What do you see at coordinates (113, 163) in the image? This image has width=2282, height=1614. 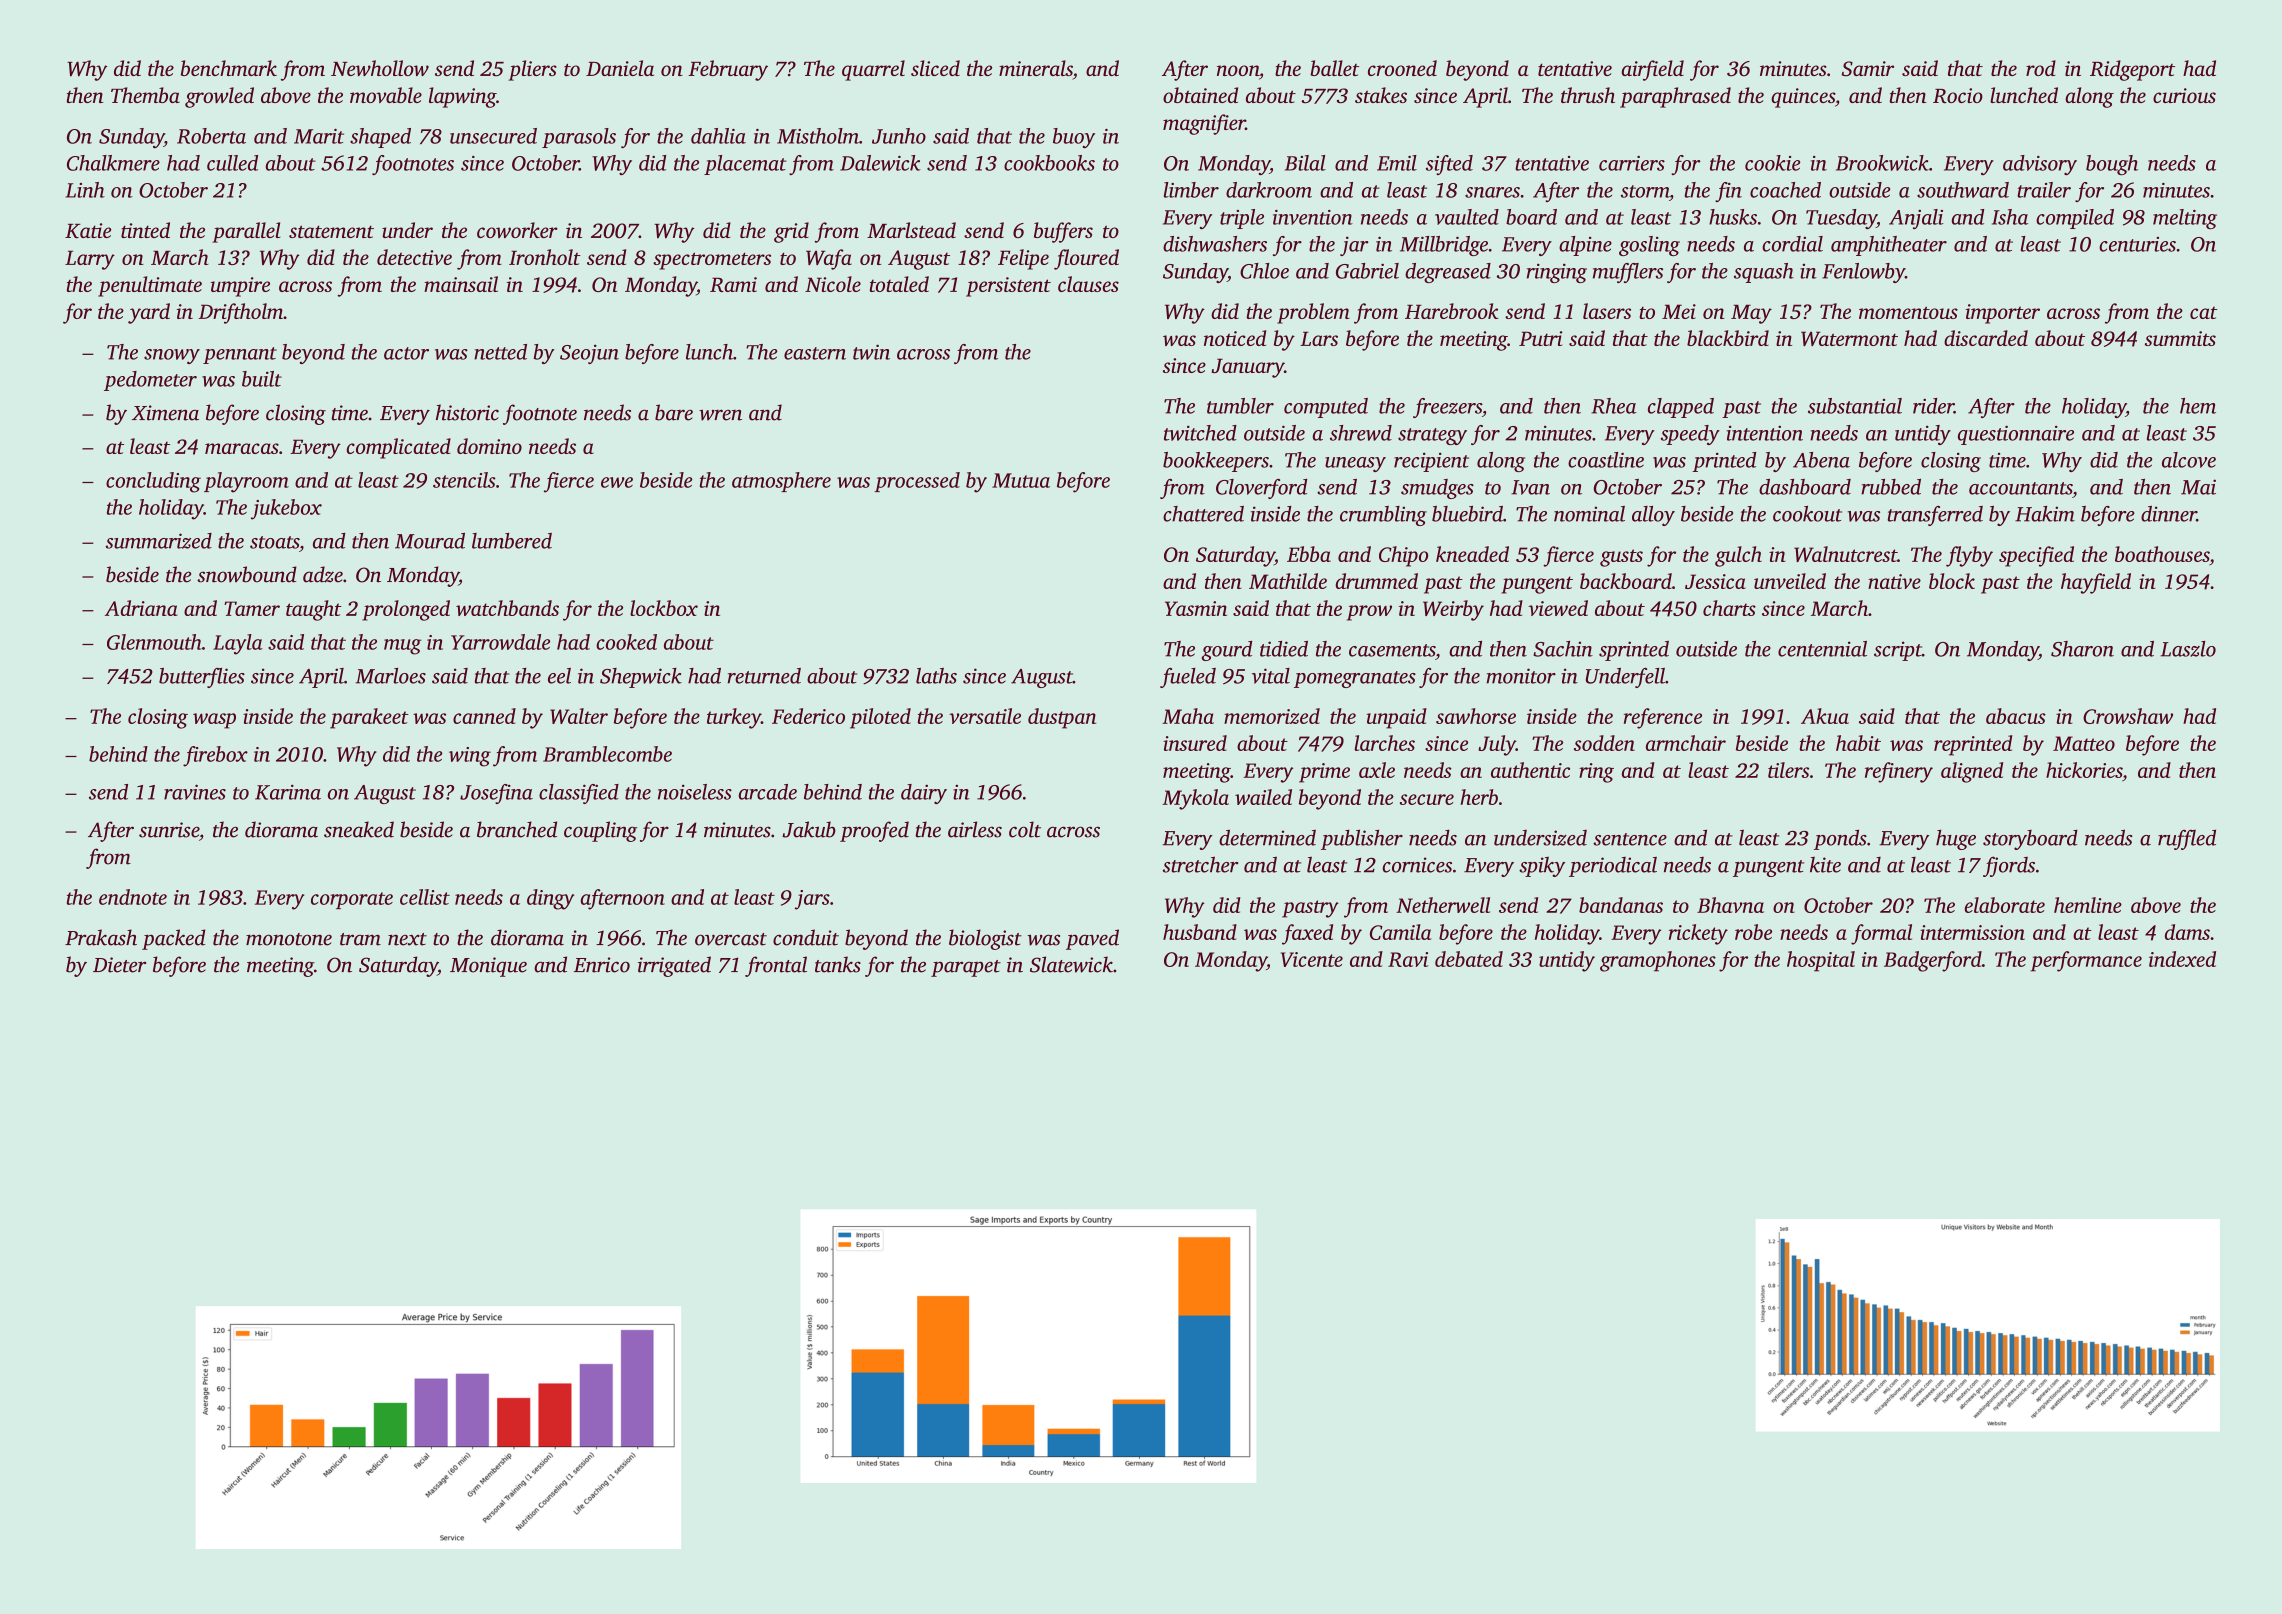 I see `Chalkmere` at bounding box center [113, 163].
